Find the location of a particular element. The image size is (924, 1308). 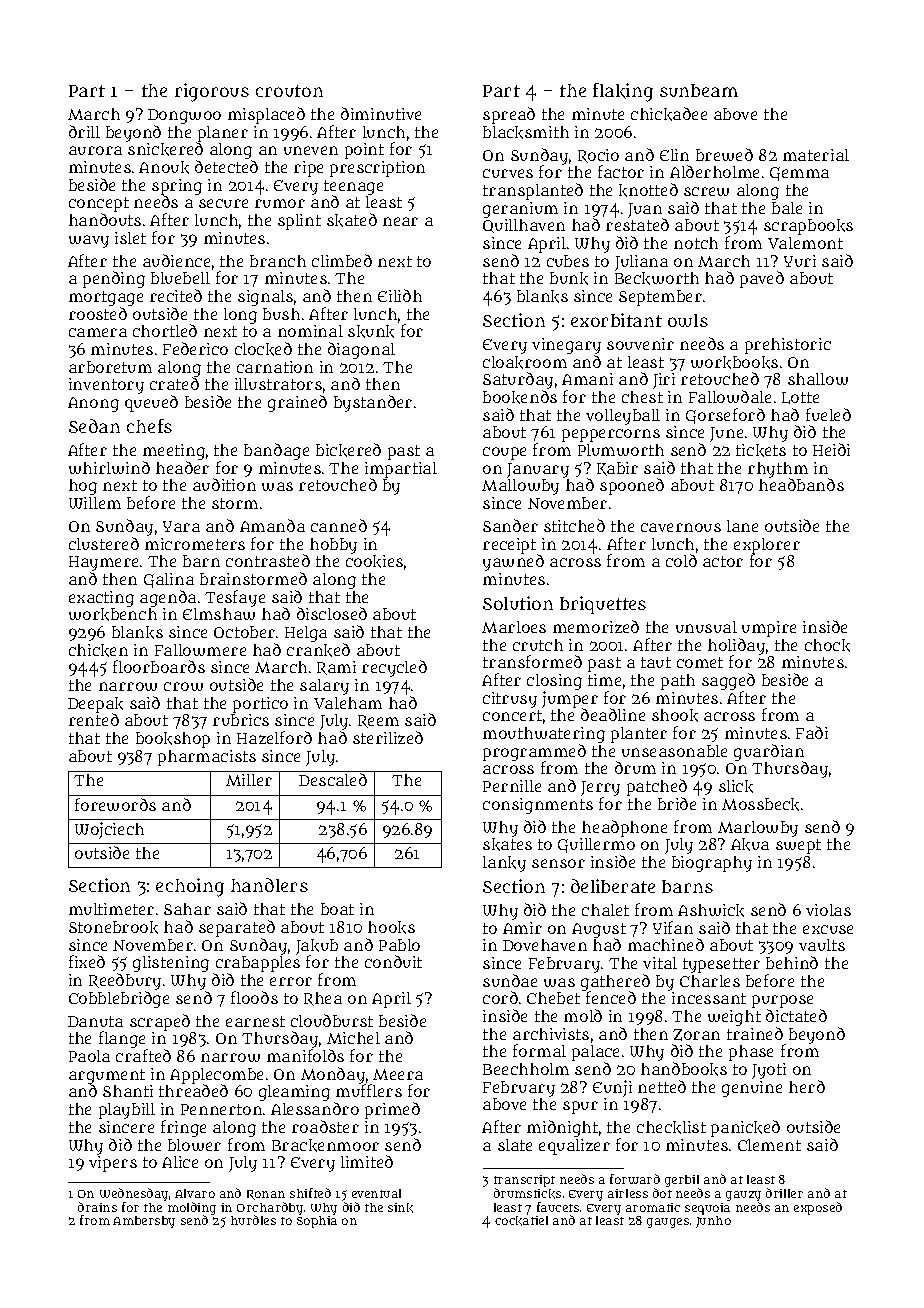

sink is located at coordinates (400, 1208).
